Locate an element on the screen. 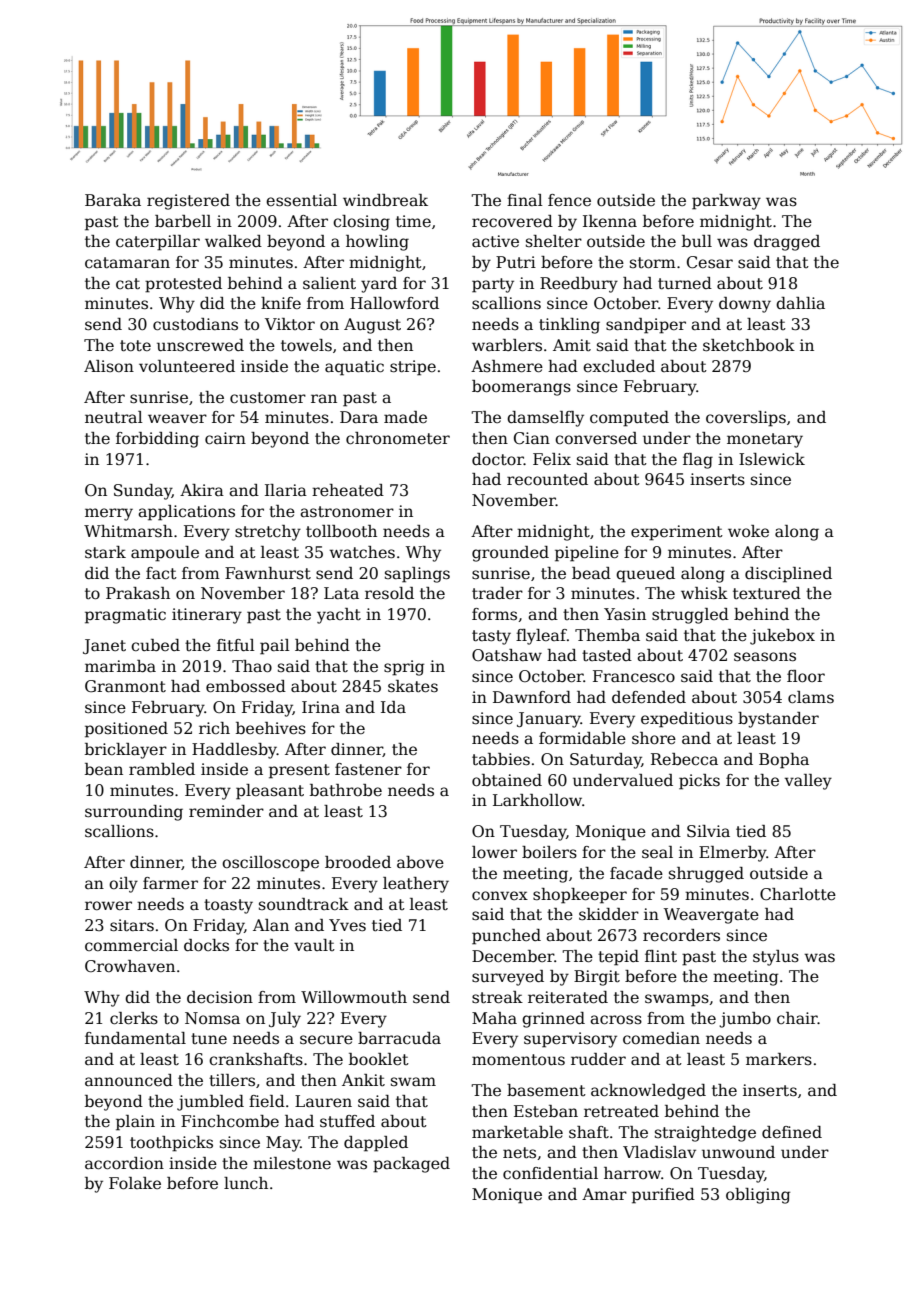 This screenshot has width=924, height=1308. astronomer is located at coordinates (347, 512).
